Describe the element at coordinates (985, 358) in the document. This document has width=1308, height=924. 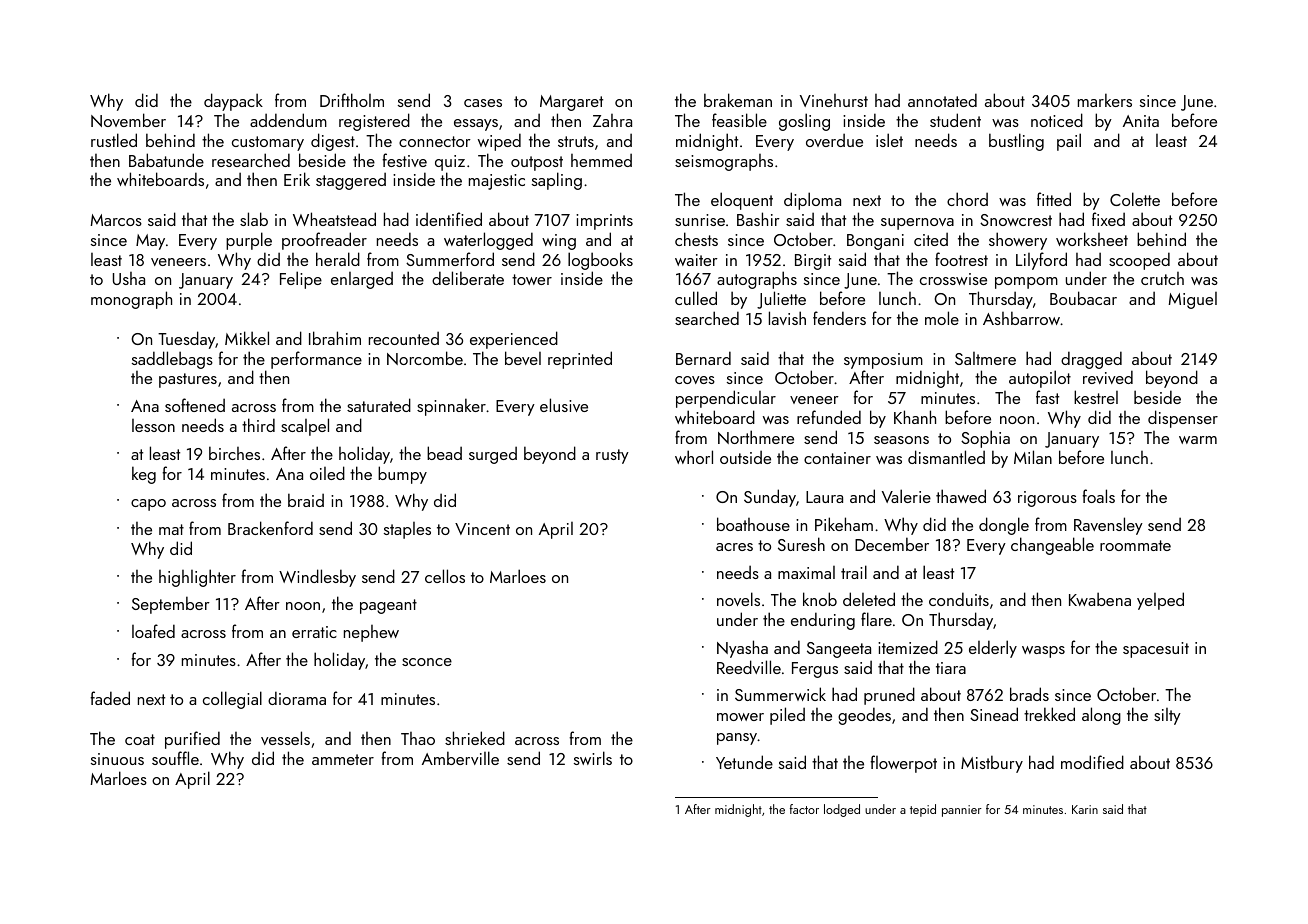
I see `Saltmere` at that location.
